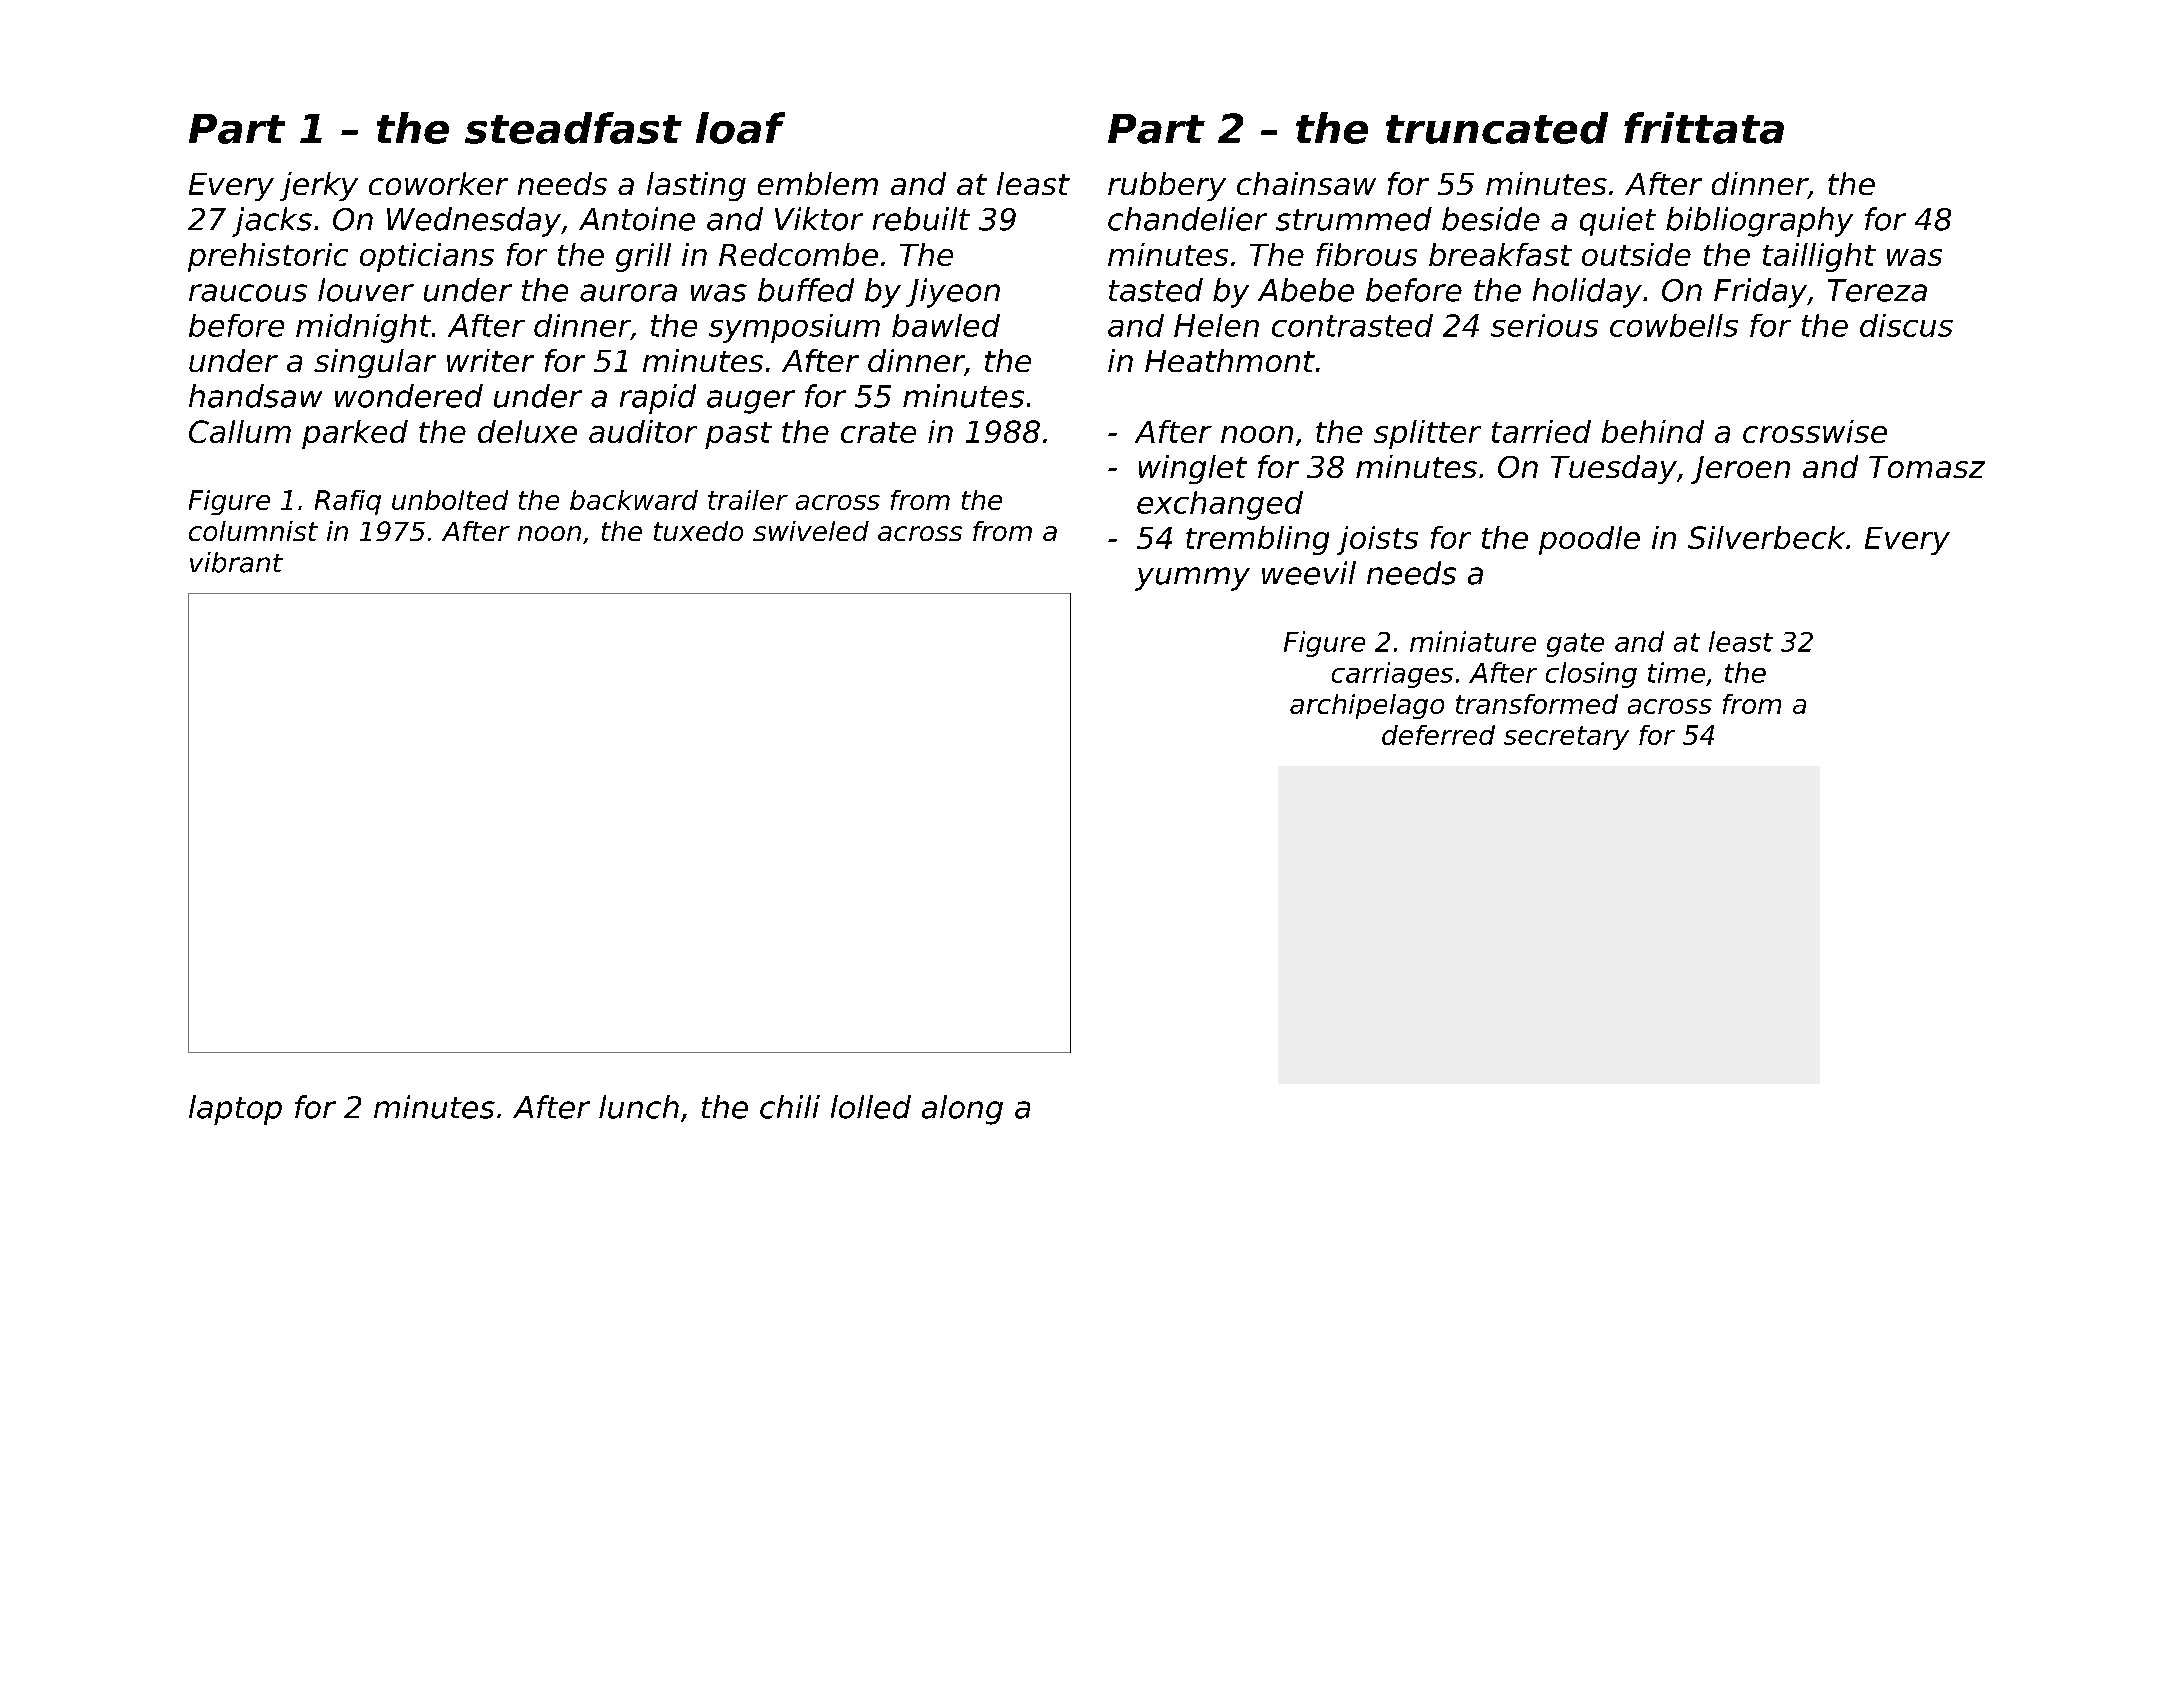 This screenshot has width=2178, height=1683. What do you see at coordinates (962, 1110) in the screenshot?
I see `along` at bounding box center [962, 1110].
